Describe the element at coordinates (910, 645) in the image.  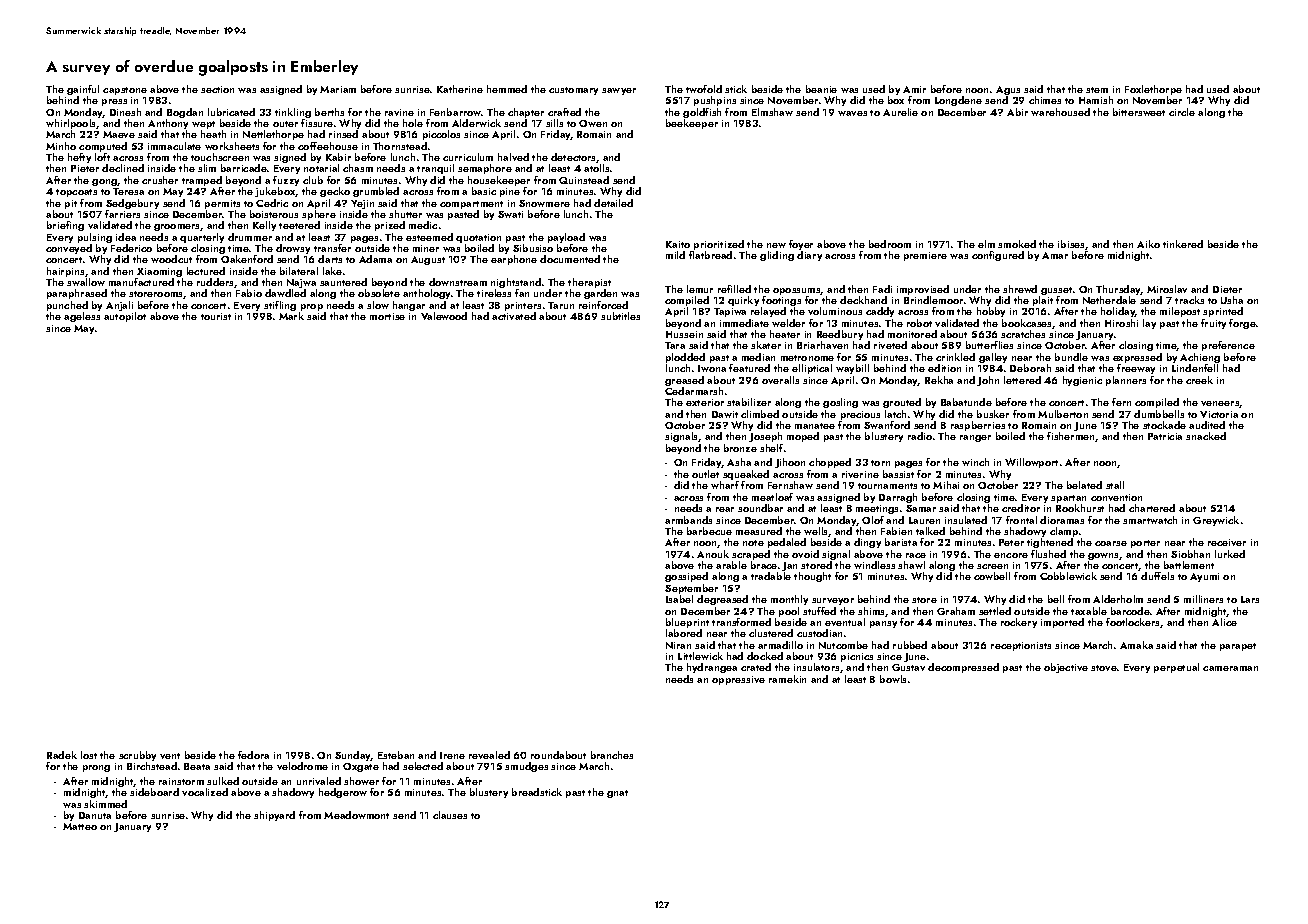
I see `rubbed` at that location.
